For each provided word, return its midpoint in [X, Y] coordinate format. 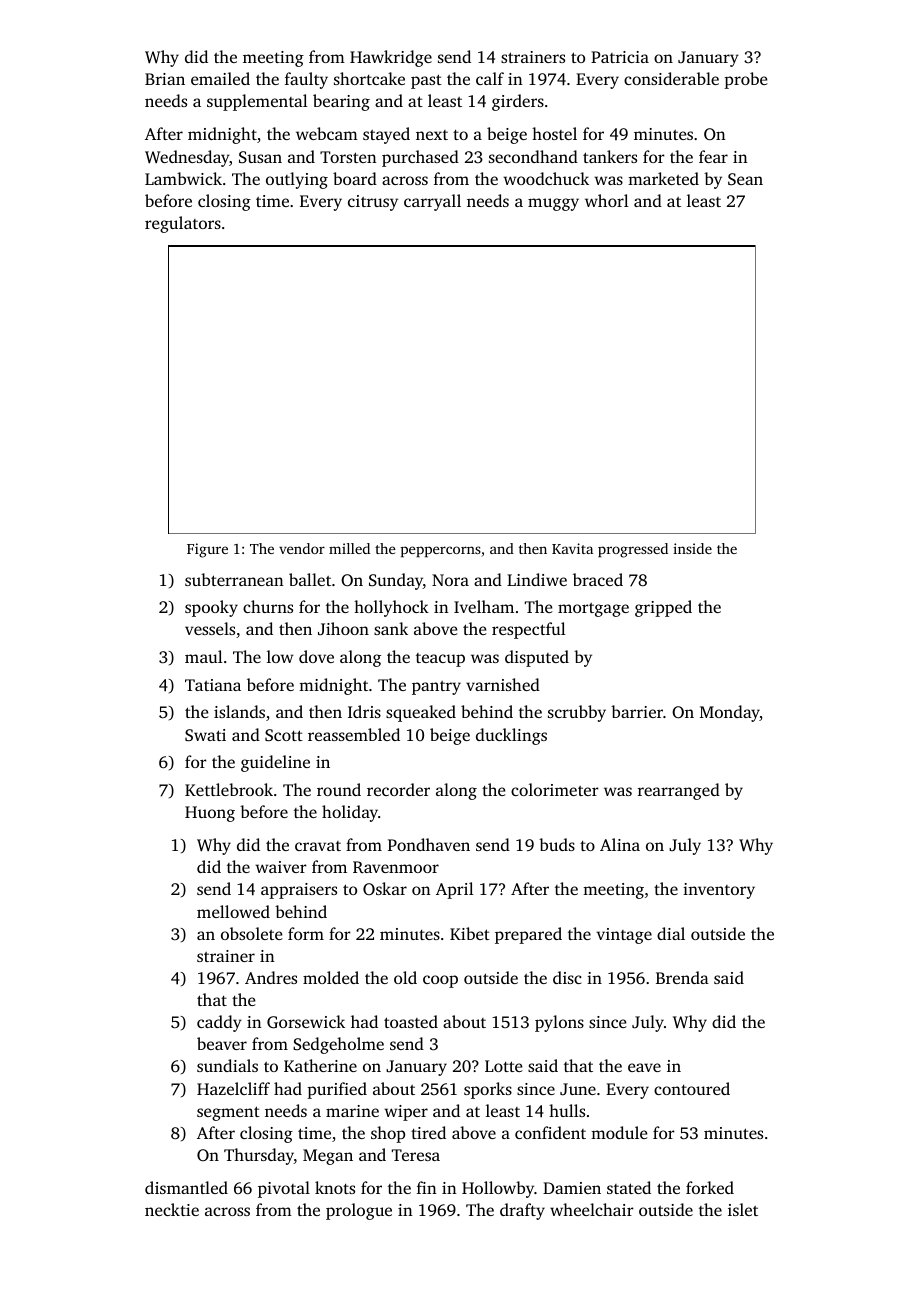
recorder [398, 789]
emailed [220, 78]
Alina [620, 844]
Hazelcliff [233, 1088]
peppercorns [441, 552]
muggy [553, 204]
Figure [207, 550]
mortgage [593, 610]
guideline [275, 763]
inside [692, 548]
